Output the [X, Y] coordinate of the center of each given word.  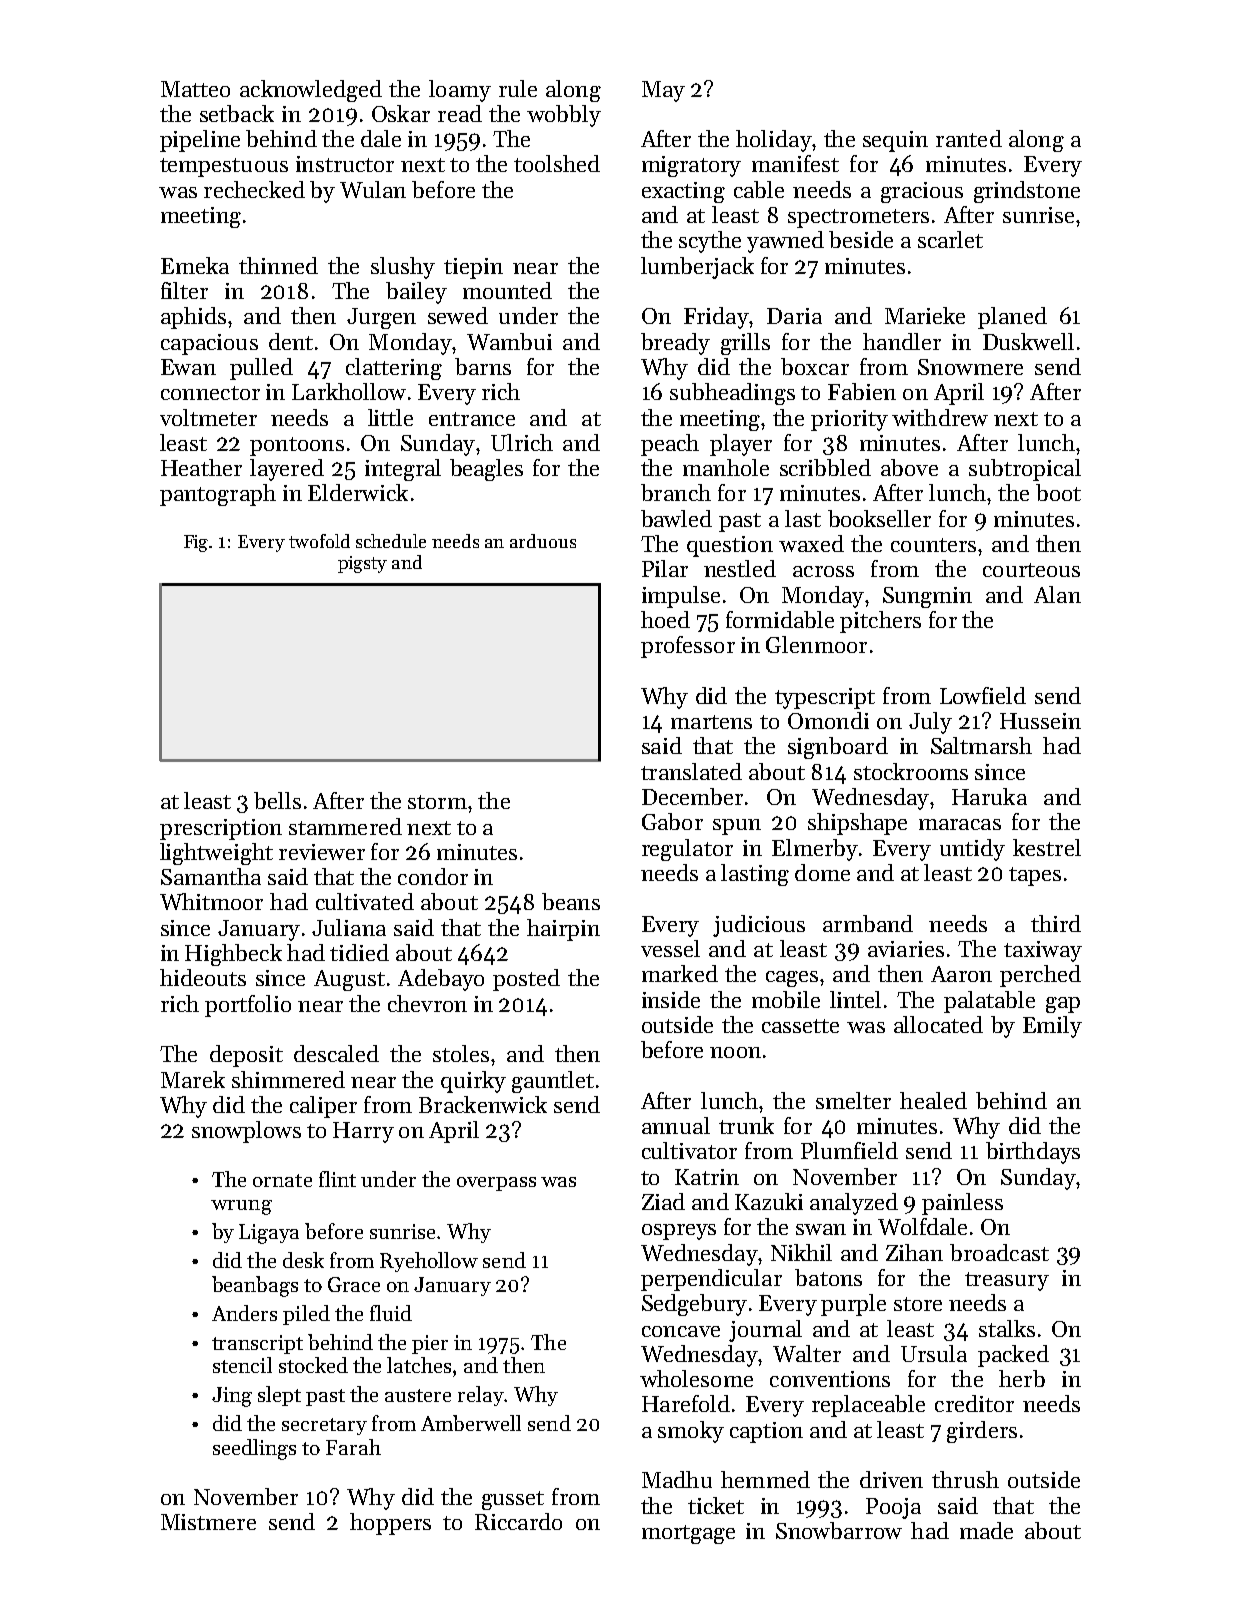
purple [853, 1305]
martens [711, 722]
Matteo [195, 89]
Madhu [677, 1479]
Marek [193, 1079]
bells [277, 800]
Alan [1057, 594]
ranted [969, 138]
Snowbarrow [839, 1530]
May [663, 91]
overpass [496, 1184]
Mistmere [208, 1522]
